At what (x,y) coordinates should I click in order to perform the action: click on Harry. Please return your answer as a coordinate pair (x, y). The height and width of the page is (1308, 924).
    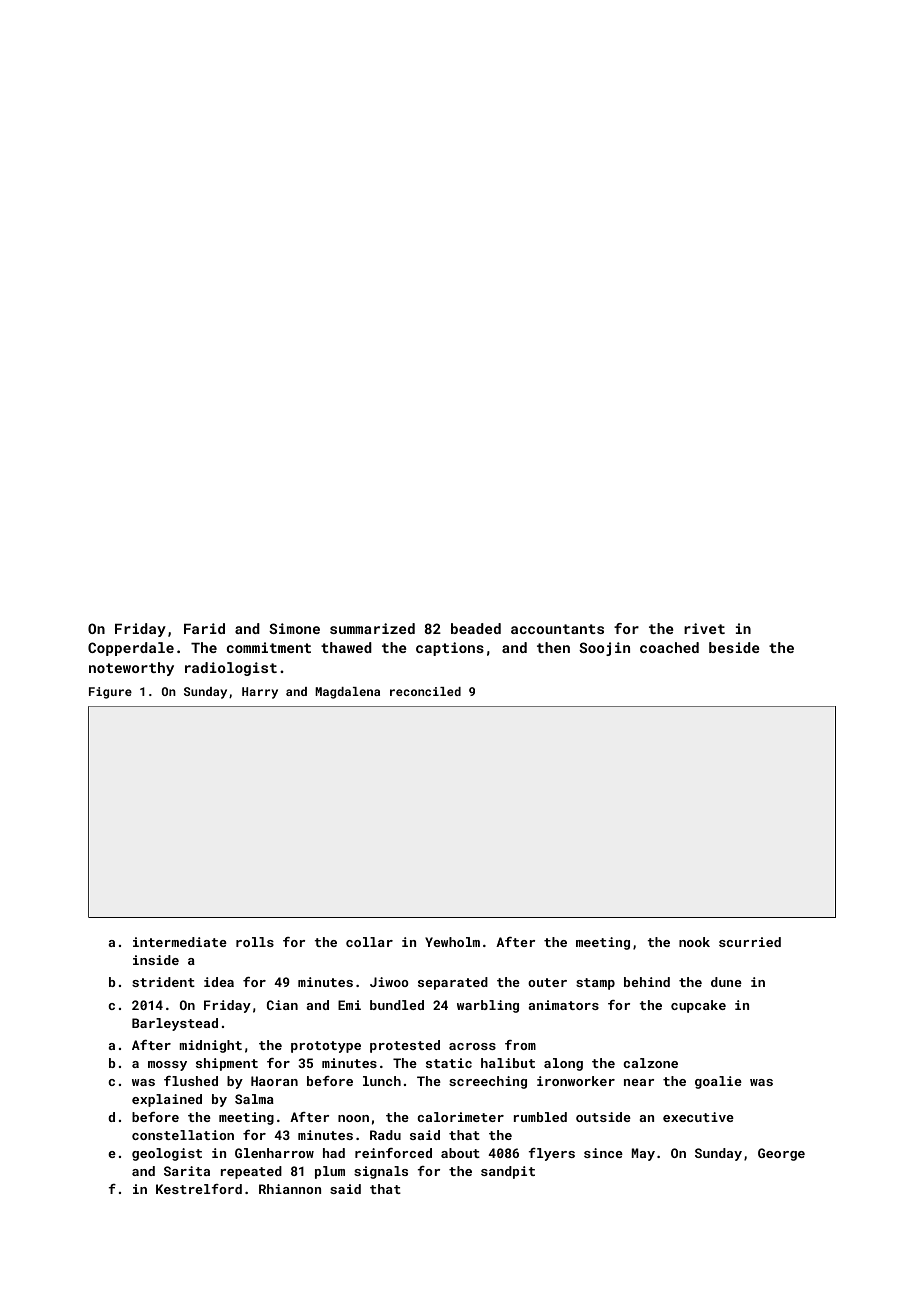
    Looking at the image, I should click on (260, 693).
